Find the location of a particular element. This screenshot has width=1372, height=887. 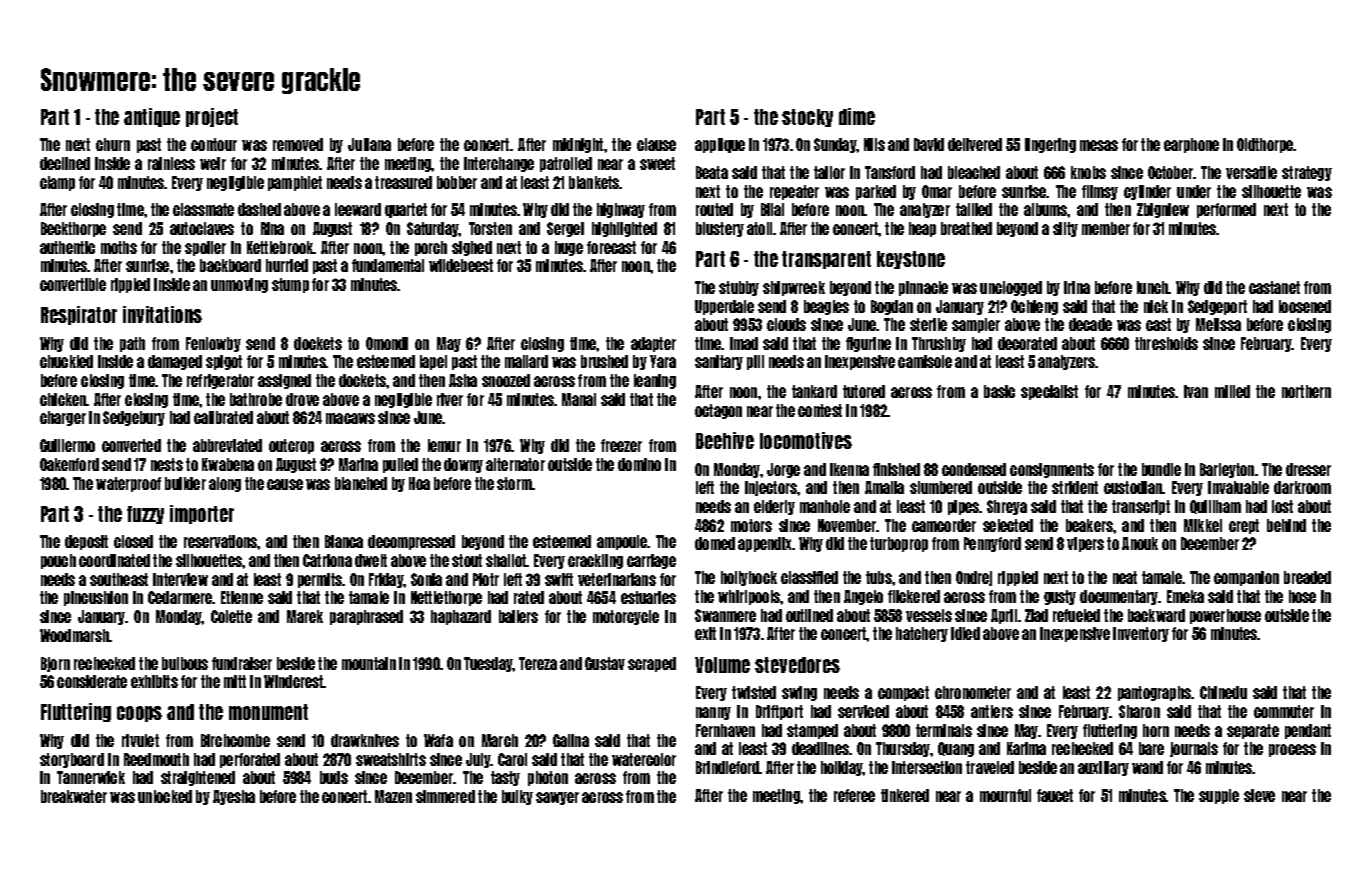

project is located at coordinates (212, 117).
